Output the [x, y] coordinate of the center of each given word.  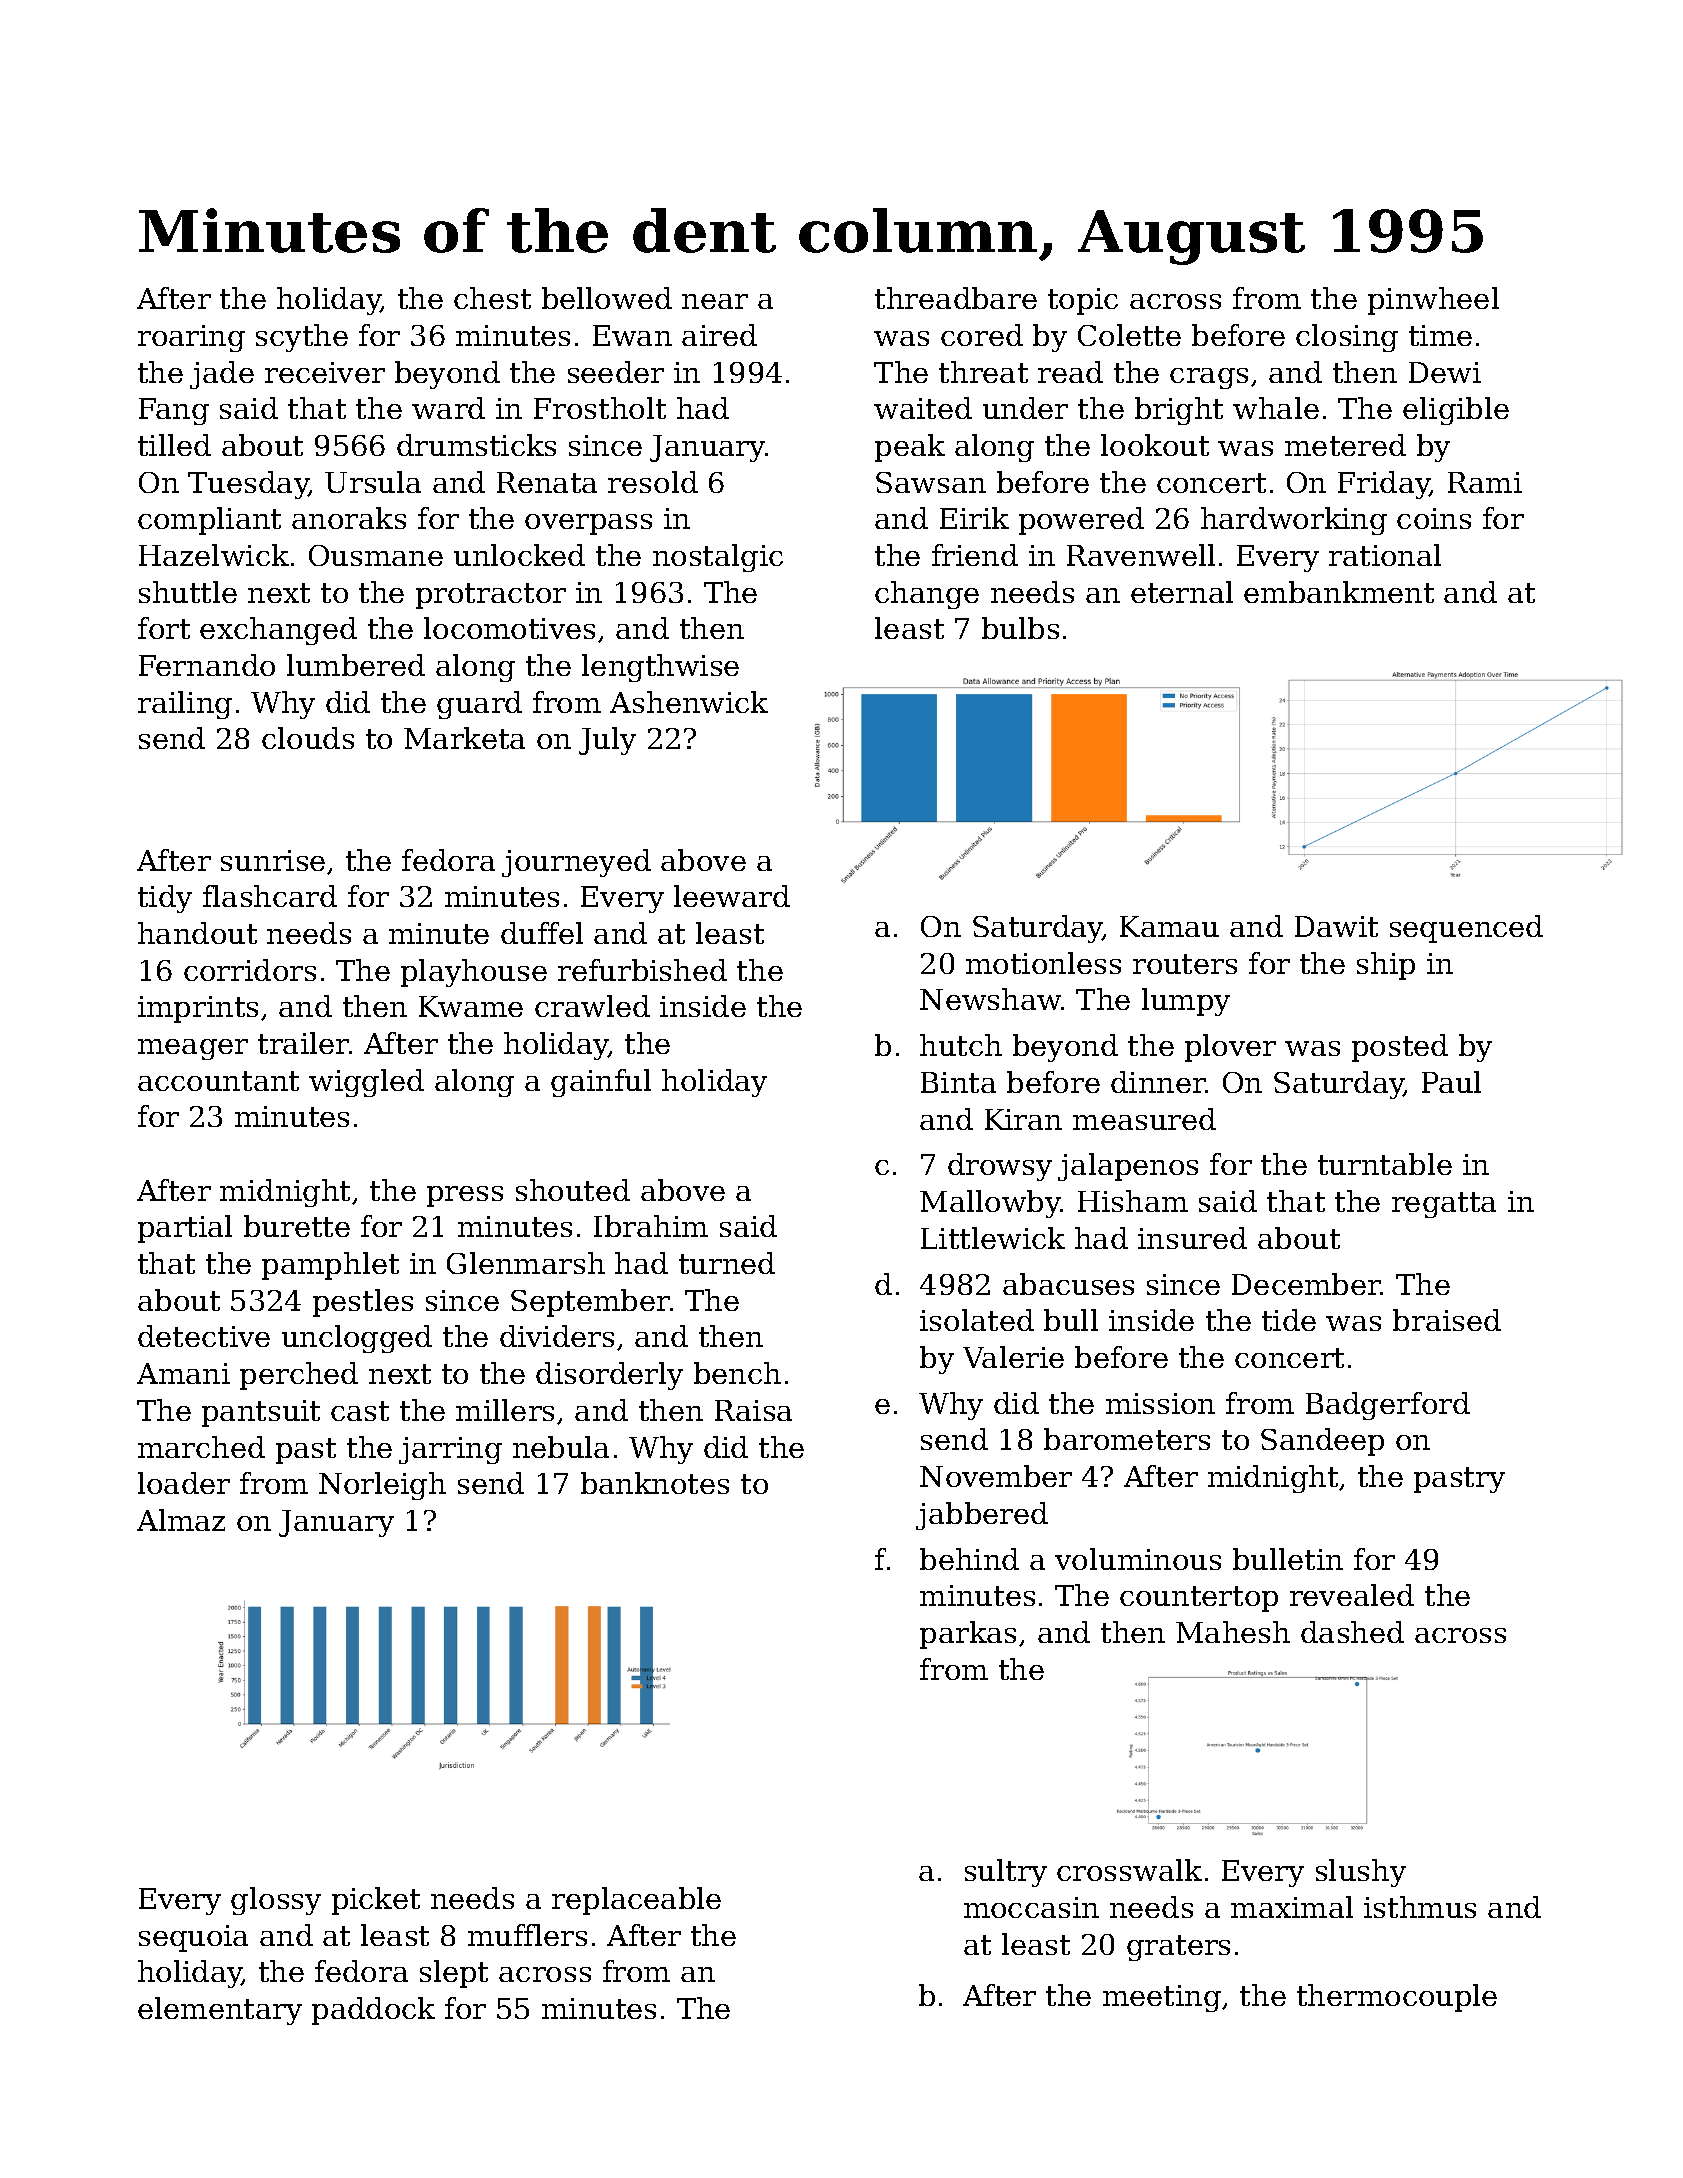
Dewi [1445, 372]
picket [376, 1901]
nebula [561, 1447]
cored [982, 335]
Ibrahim [651, 1226]
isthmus [1420, 1907]
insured [1192, 1238]
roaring [191, 338]
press [465, 1196]
